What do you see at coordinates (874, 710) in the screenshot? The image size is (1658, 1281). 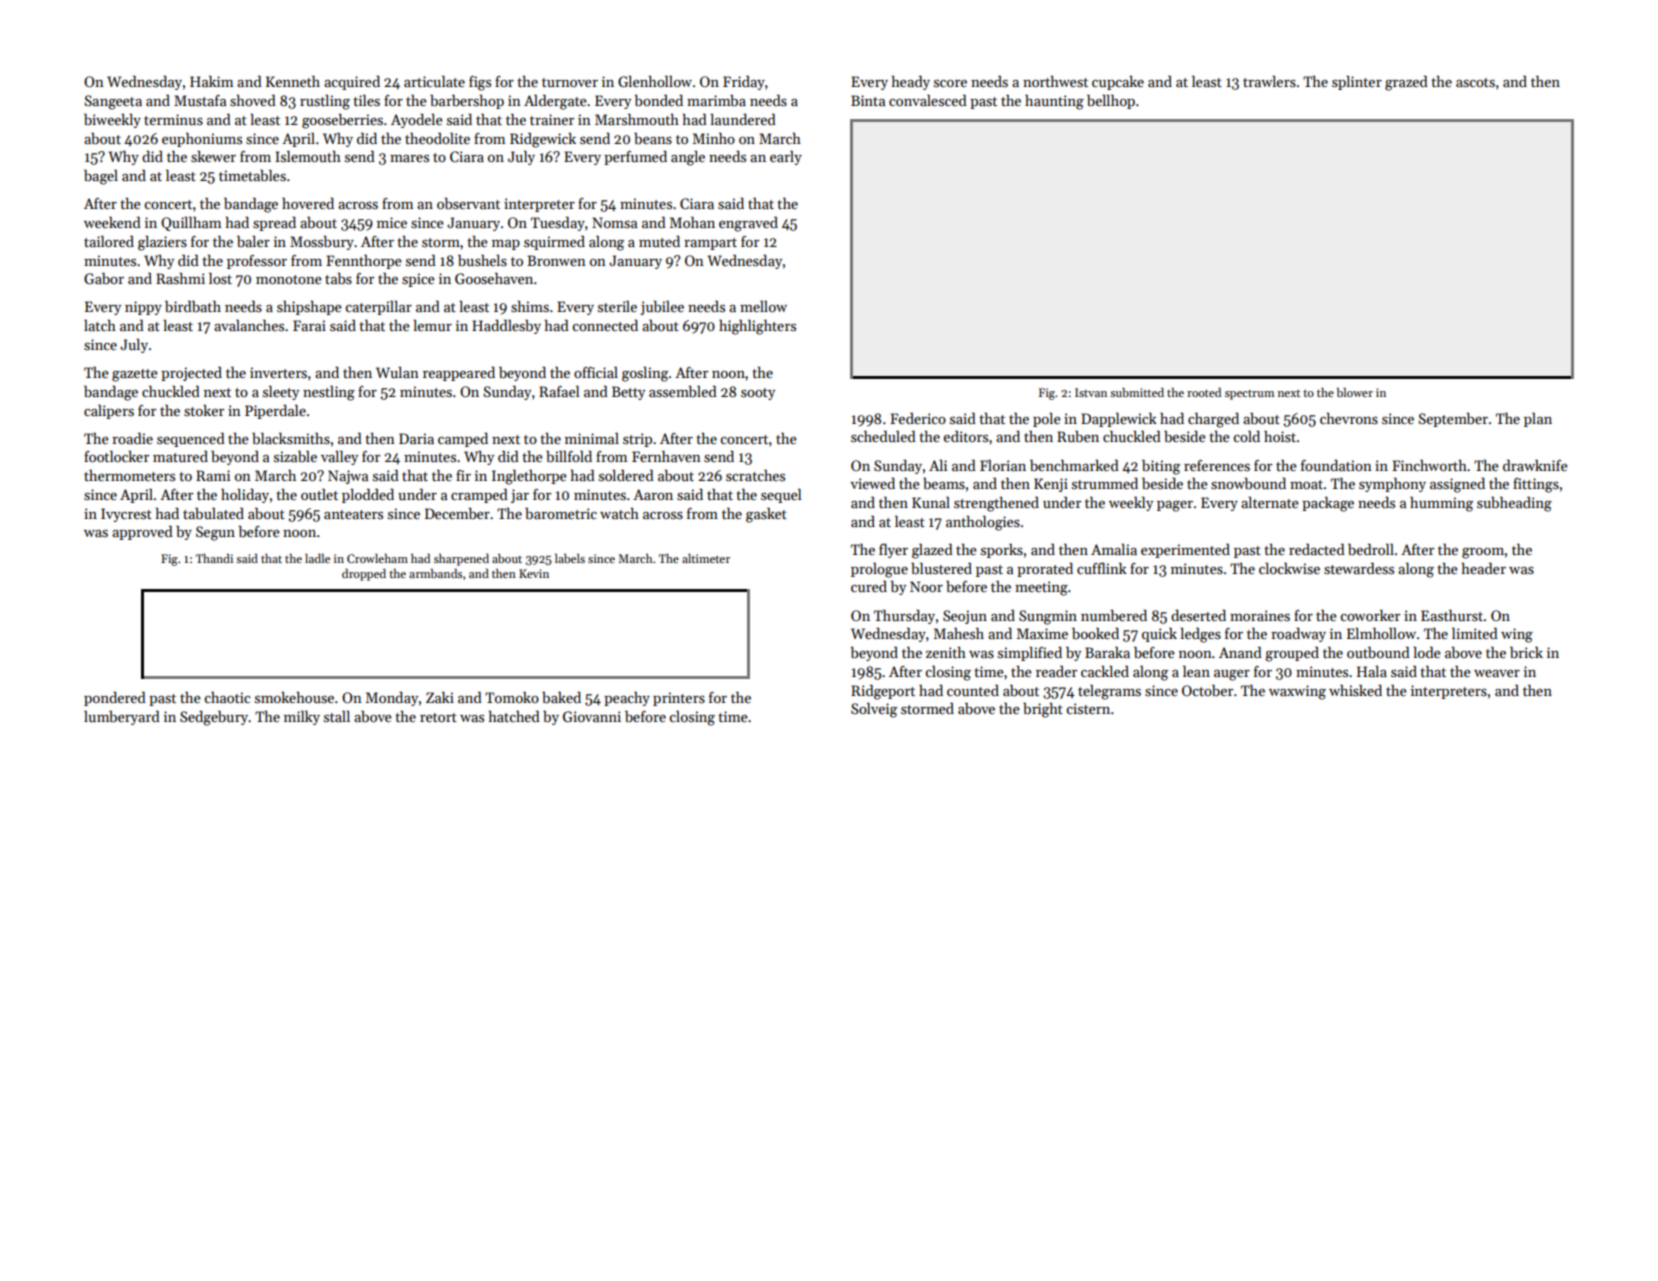 I see `Solveig` at bounding box center [874, 710].
